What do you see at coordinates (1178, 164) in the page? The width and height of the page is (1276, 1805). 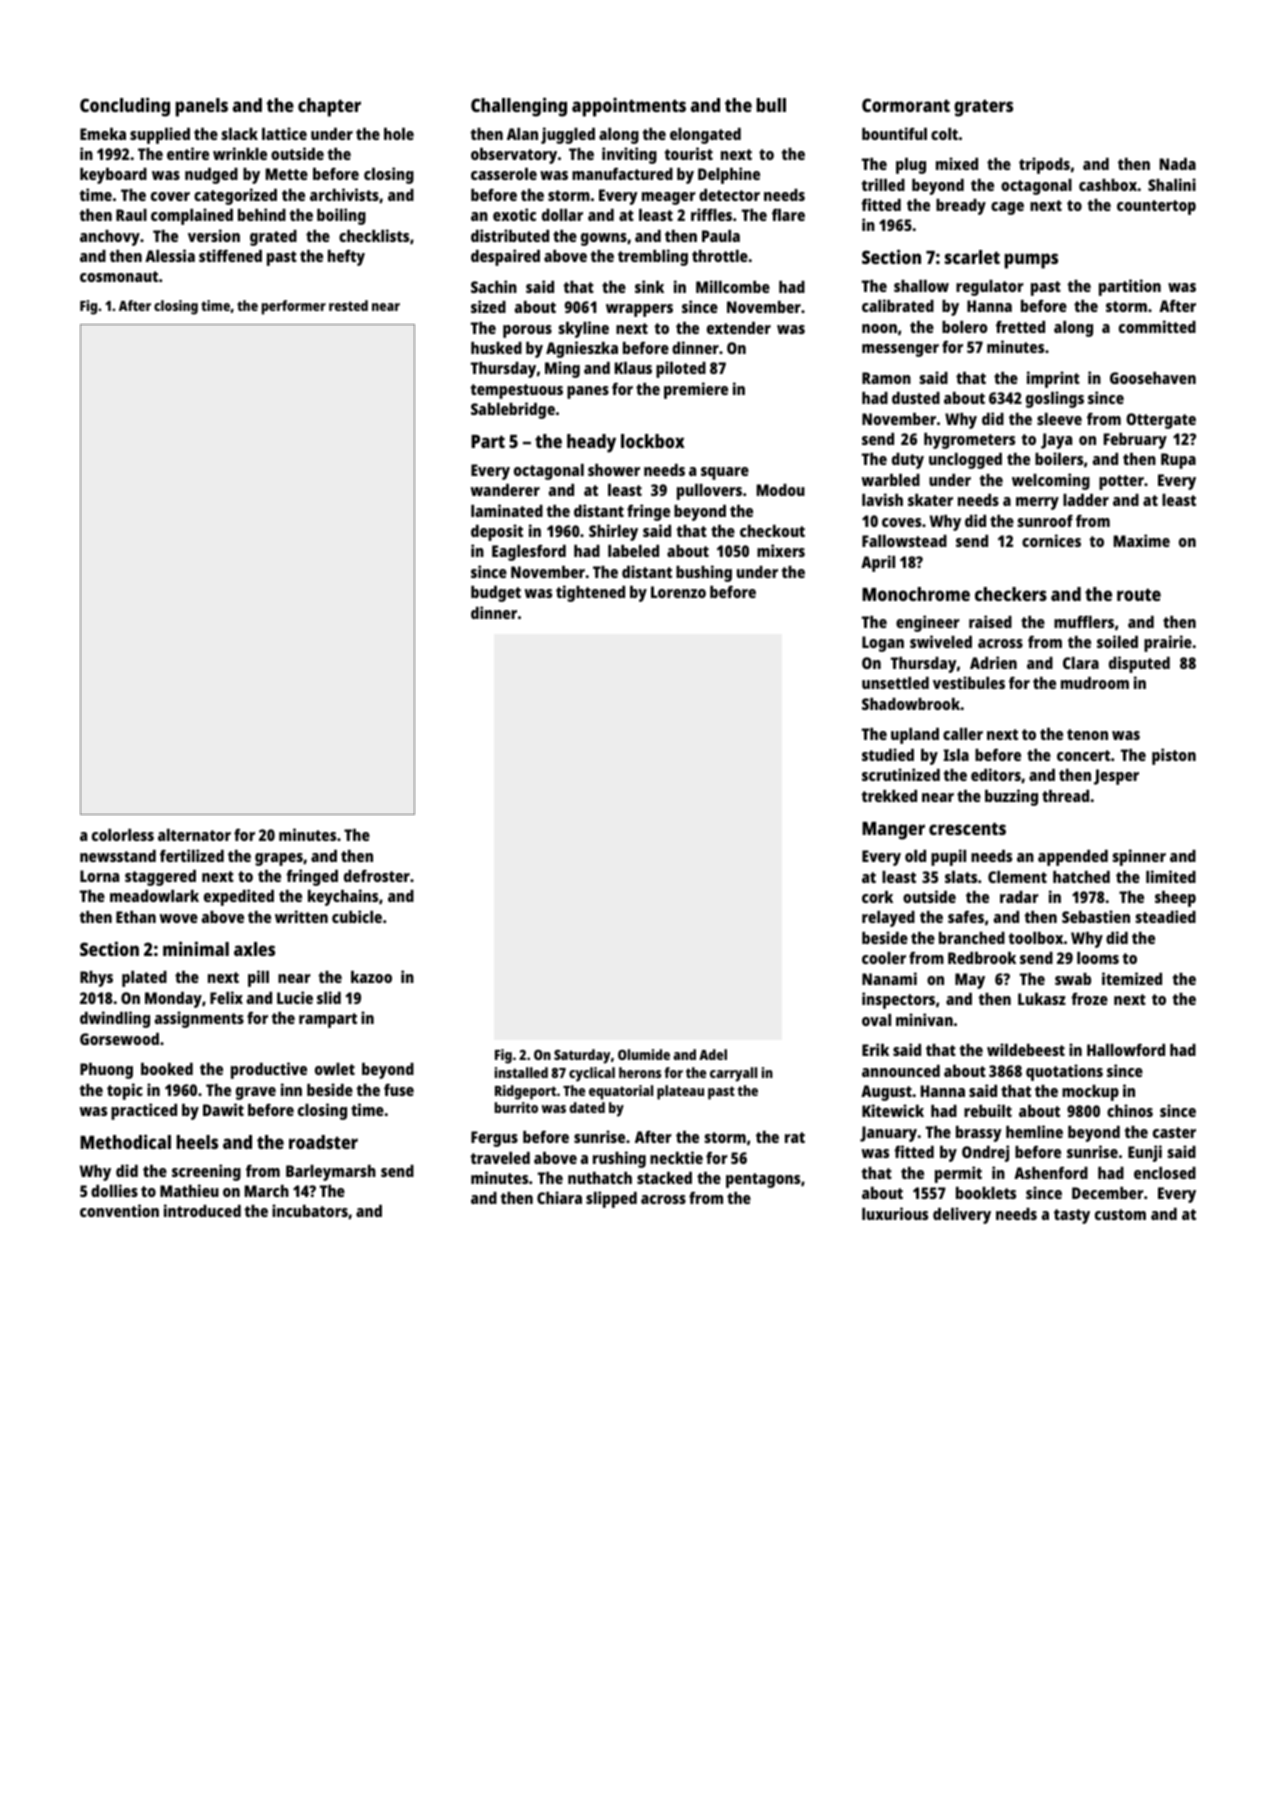 I see `Nada` at bounding box center [1178, 164].
